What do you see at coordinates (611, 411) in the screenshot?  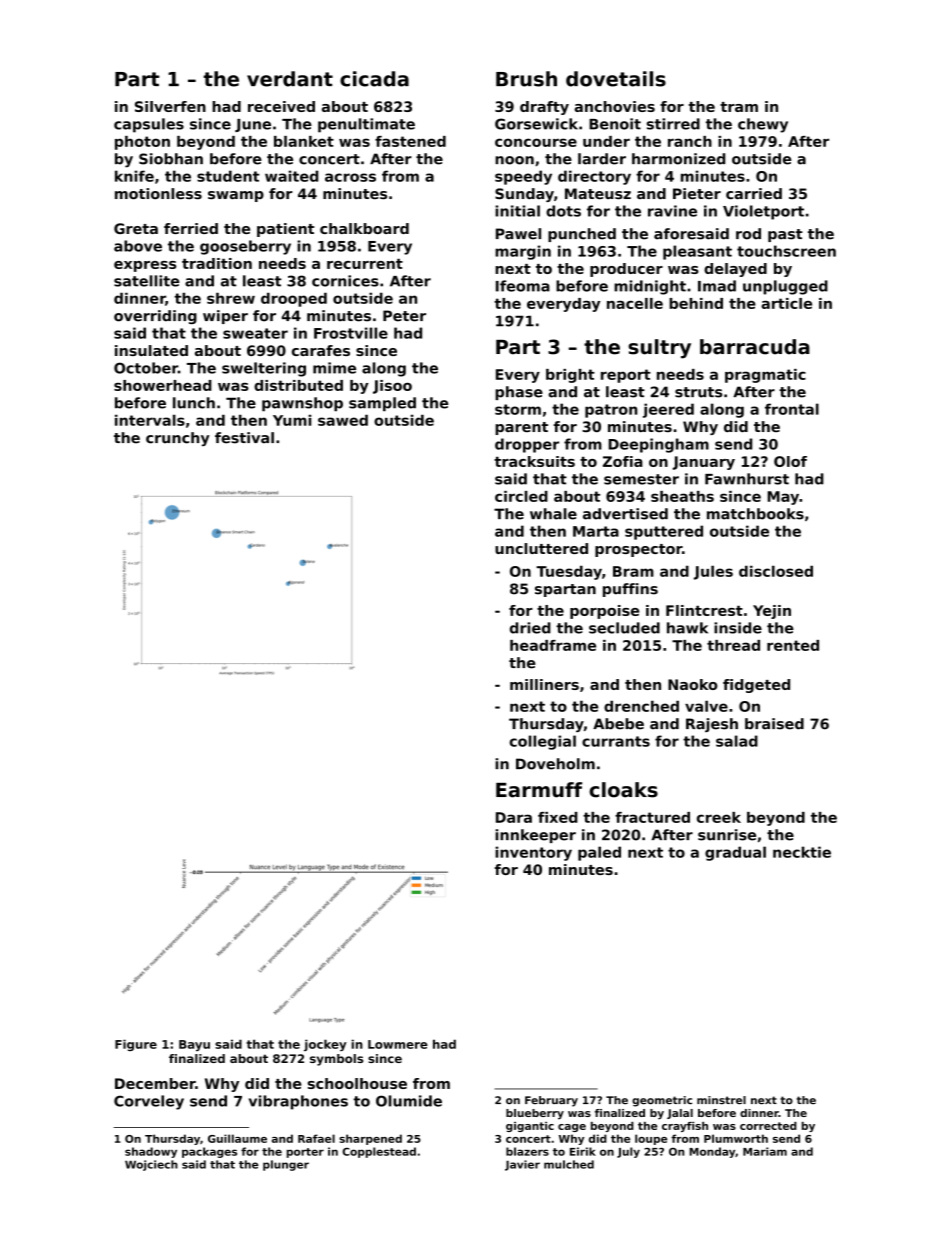 I see `patron` at bounding box center [611, 411].
